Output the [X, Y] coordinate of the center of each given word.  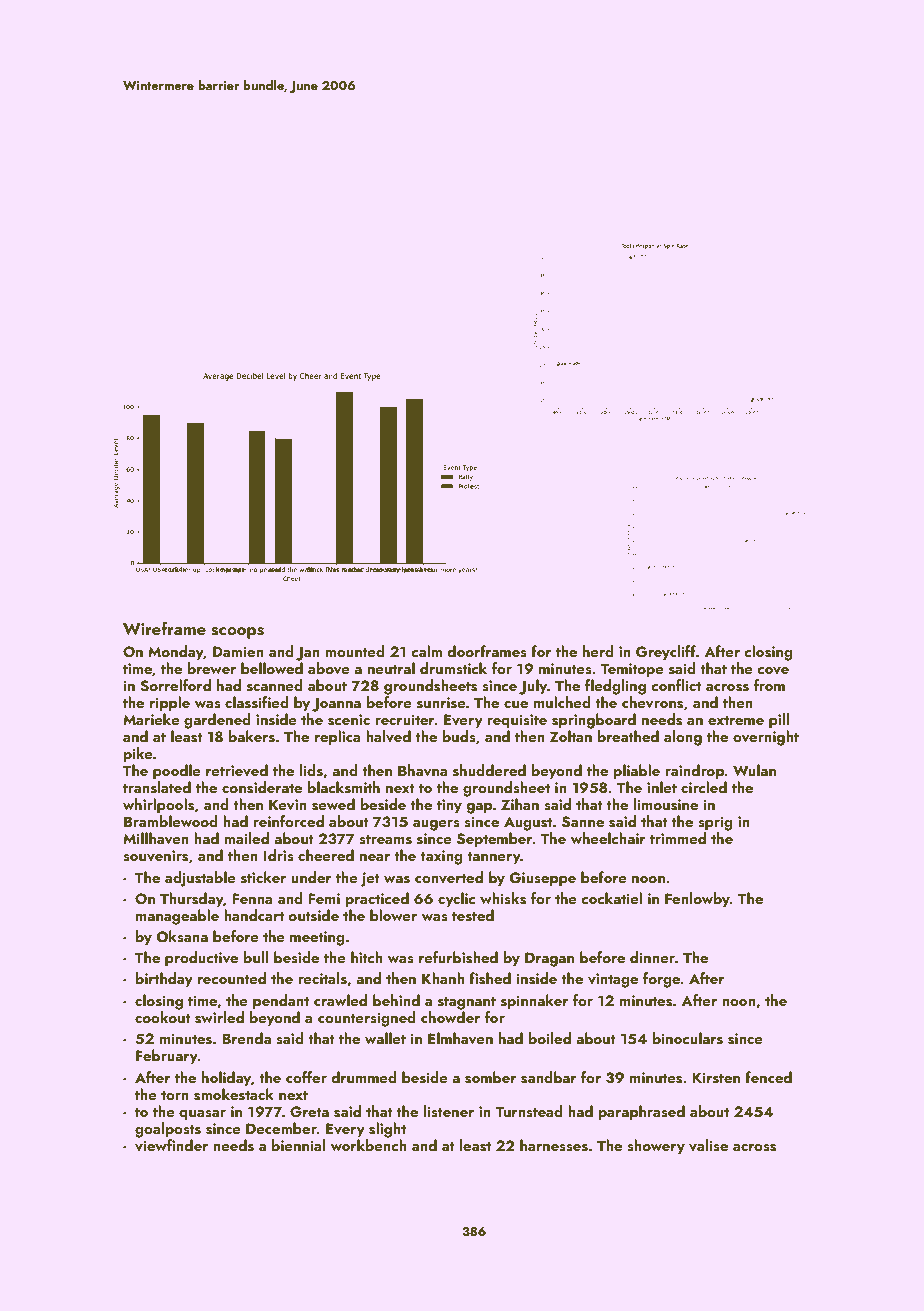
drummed [364, 1077]
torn [175, 1095]
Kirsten [716, 1078]
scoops [237, 633]
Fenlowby [697, 900]
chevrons [652, 702]
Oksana [182, 936]
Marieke [151, 719]
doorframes [487, 651]
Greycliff [666, 653]
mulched [562, 702]
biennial [298, 1145]
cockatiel [611, 898]
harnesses [554, 1145]
